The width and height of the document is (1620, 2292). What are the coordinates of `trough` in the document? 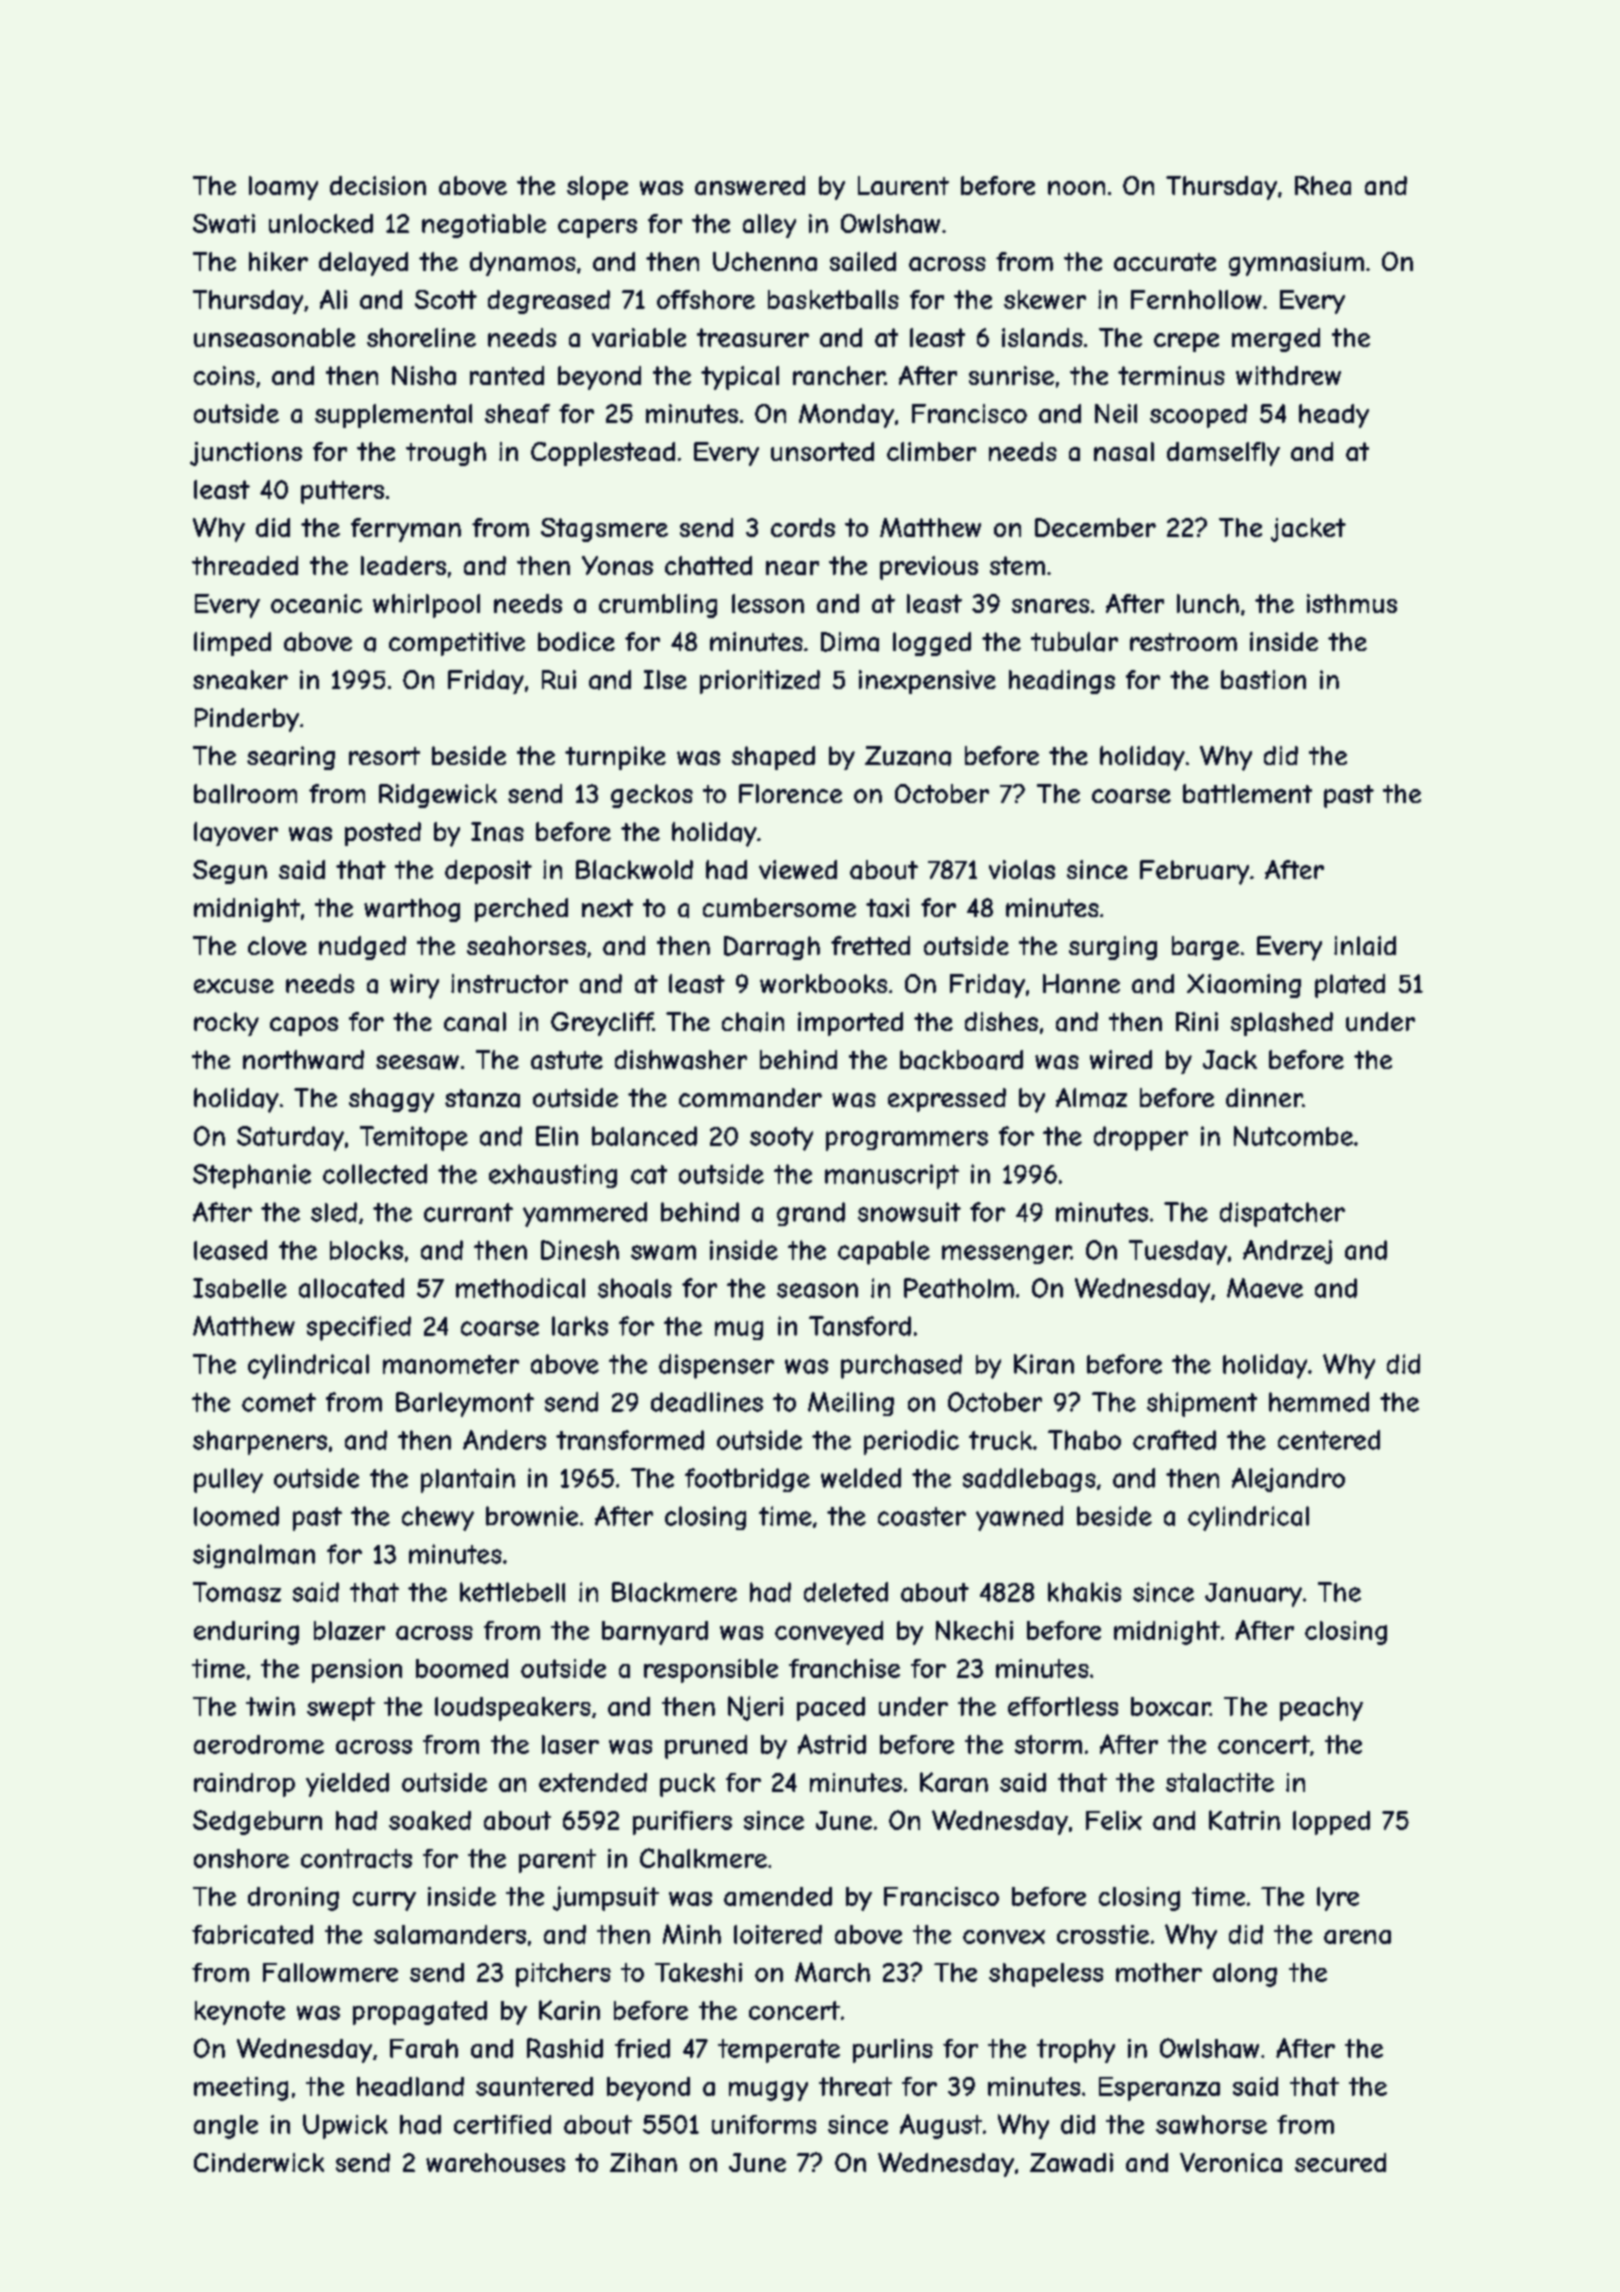 It's located at (446, 454).
